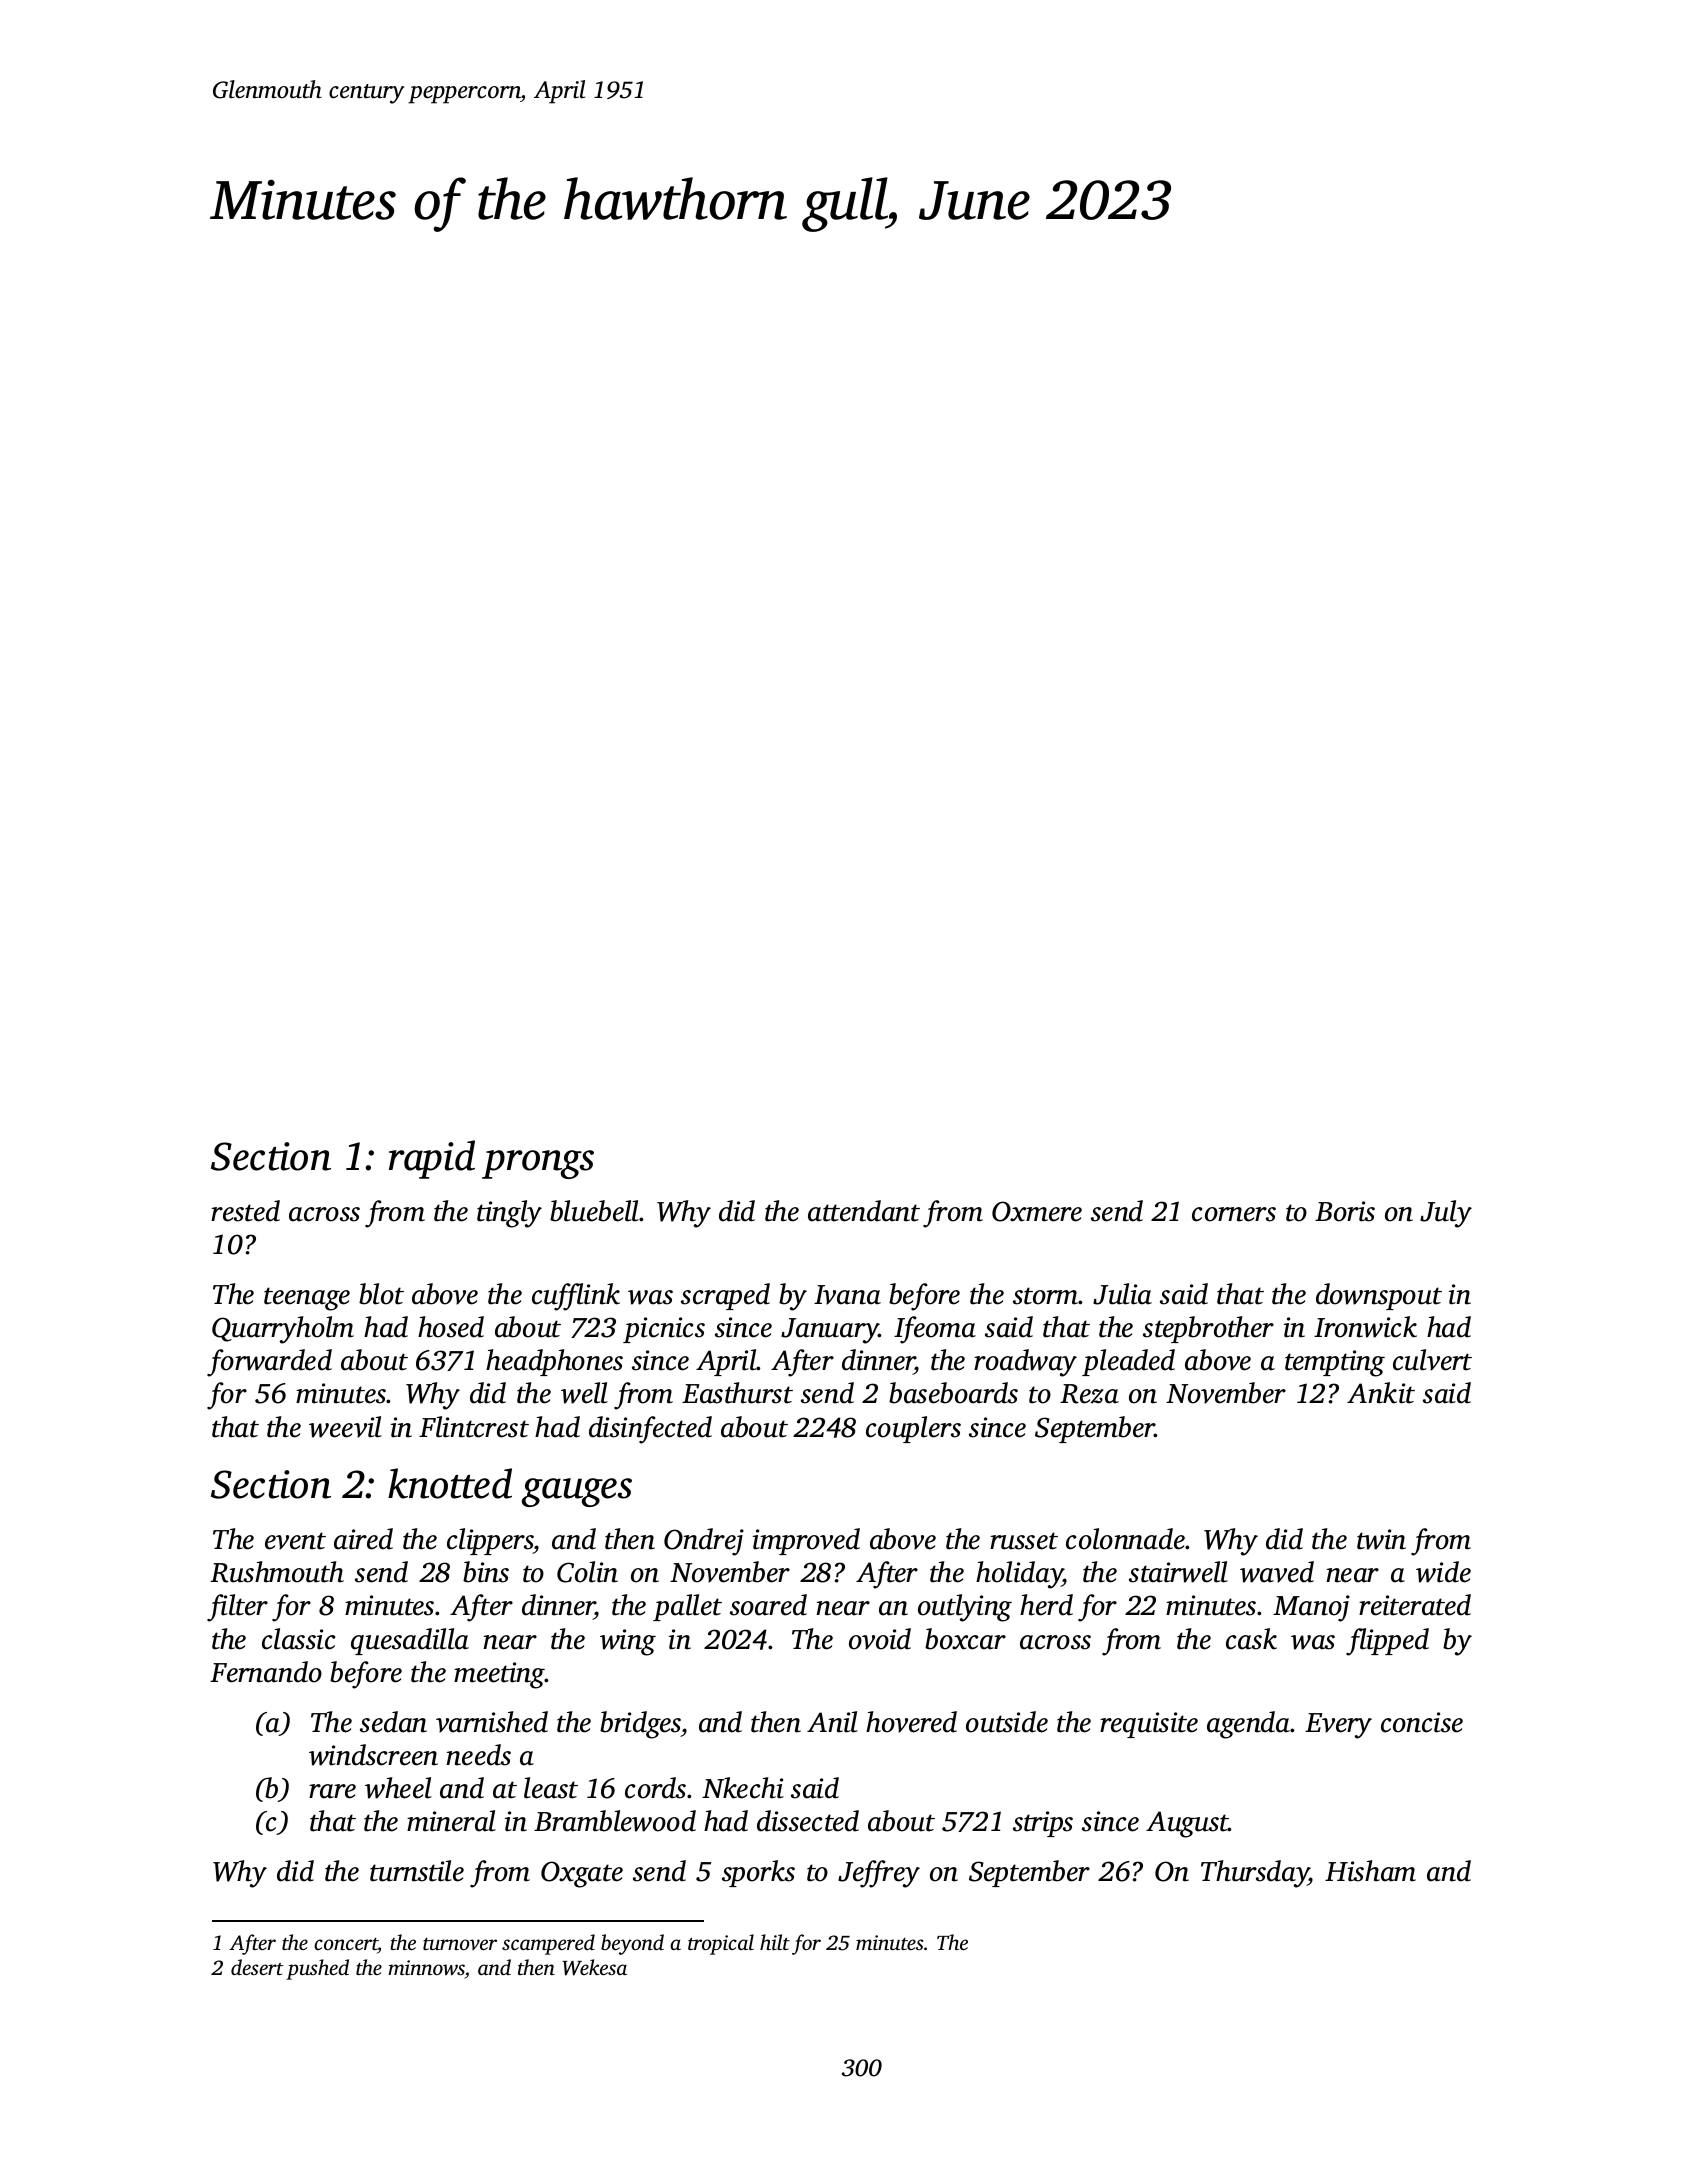 Image resolution: width=1683 pixels, height=2178 pixels. I want to click on cask, so click(1251, 1639).
